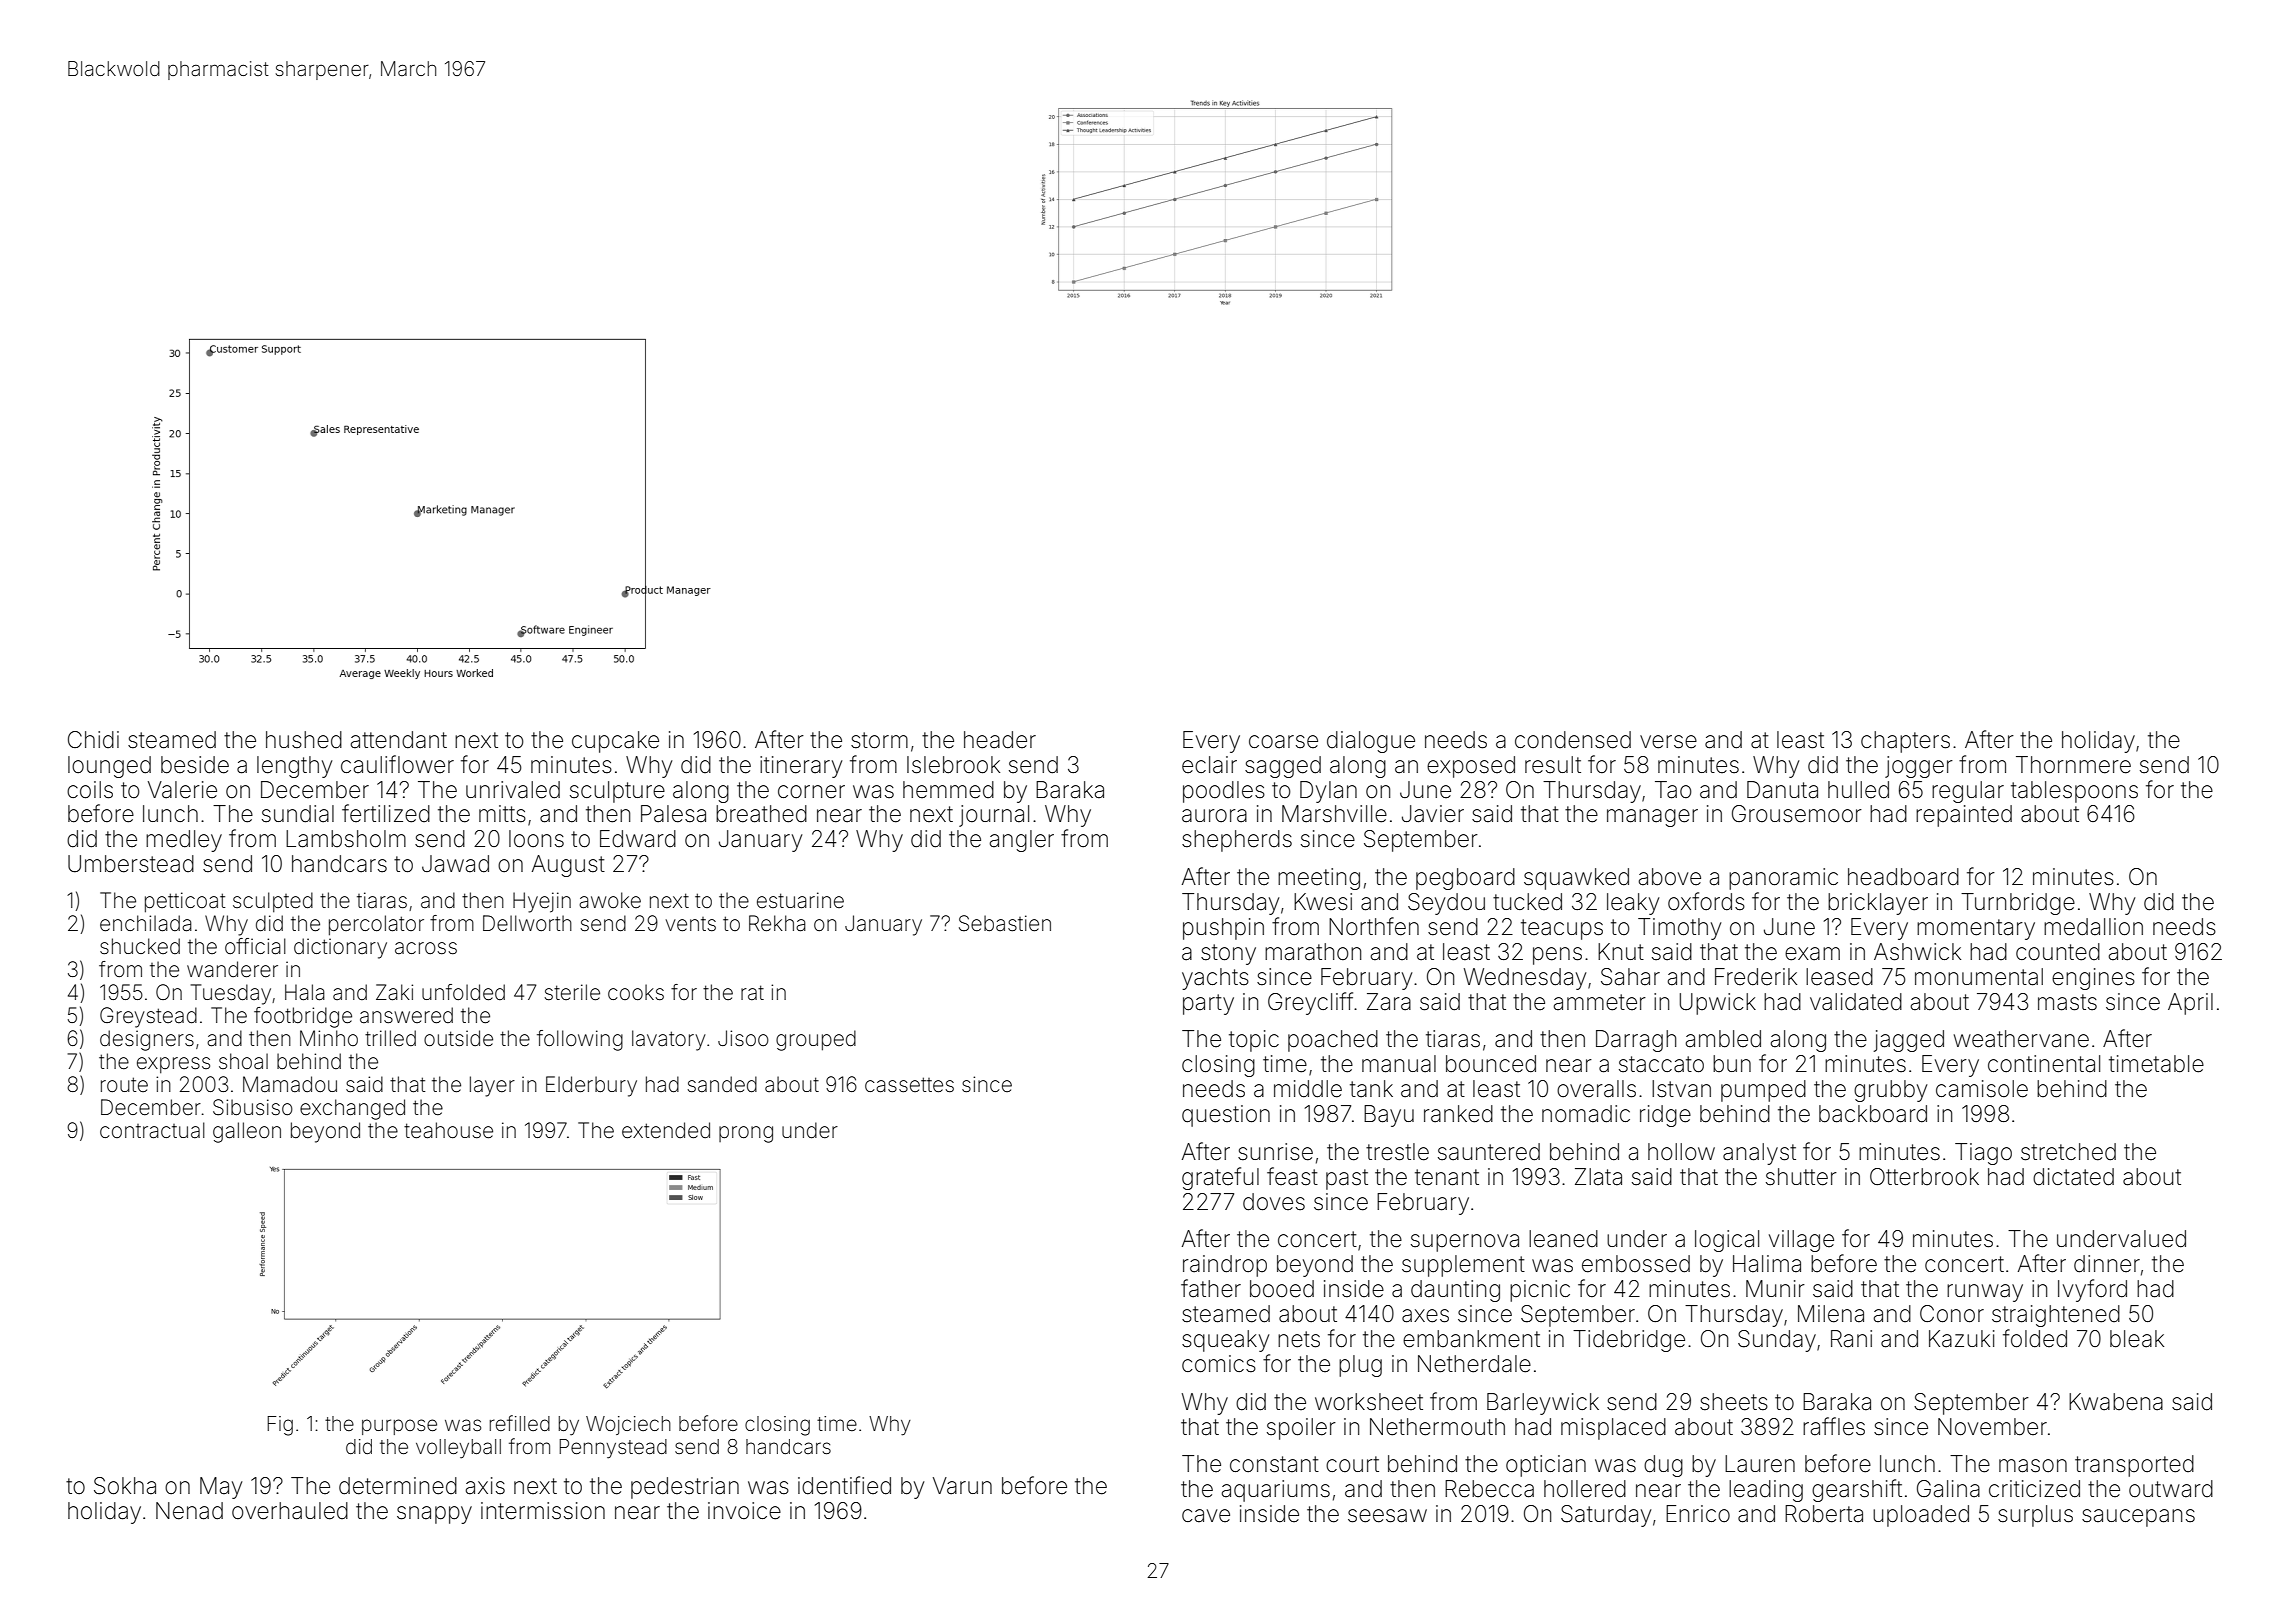 This screenshot has height=1620, width=2292. I want to click on galleon, so click(247, 1132).
